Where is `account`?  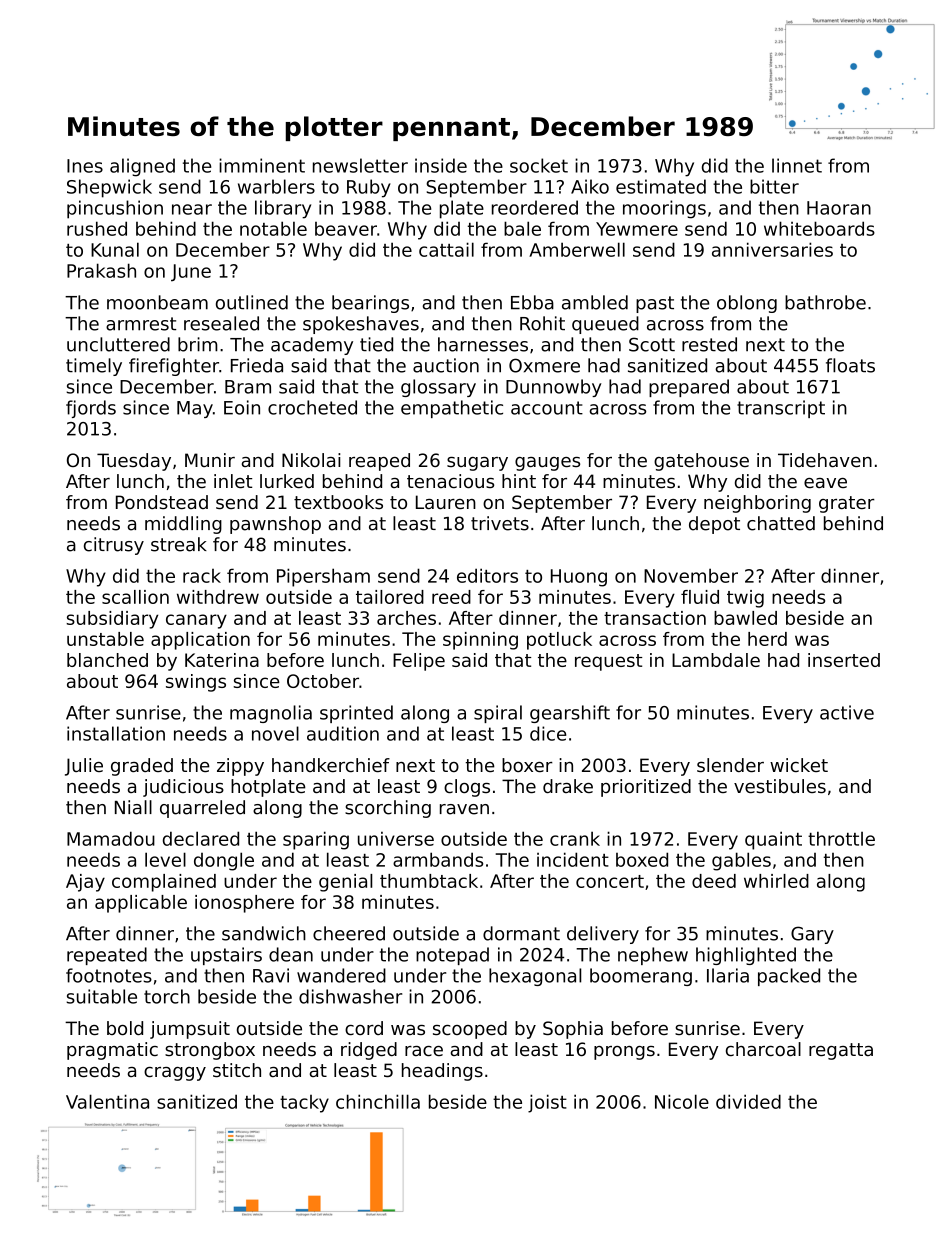
account is located at coordinates (547, 408).
